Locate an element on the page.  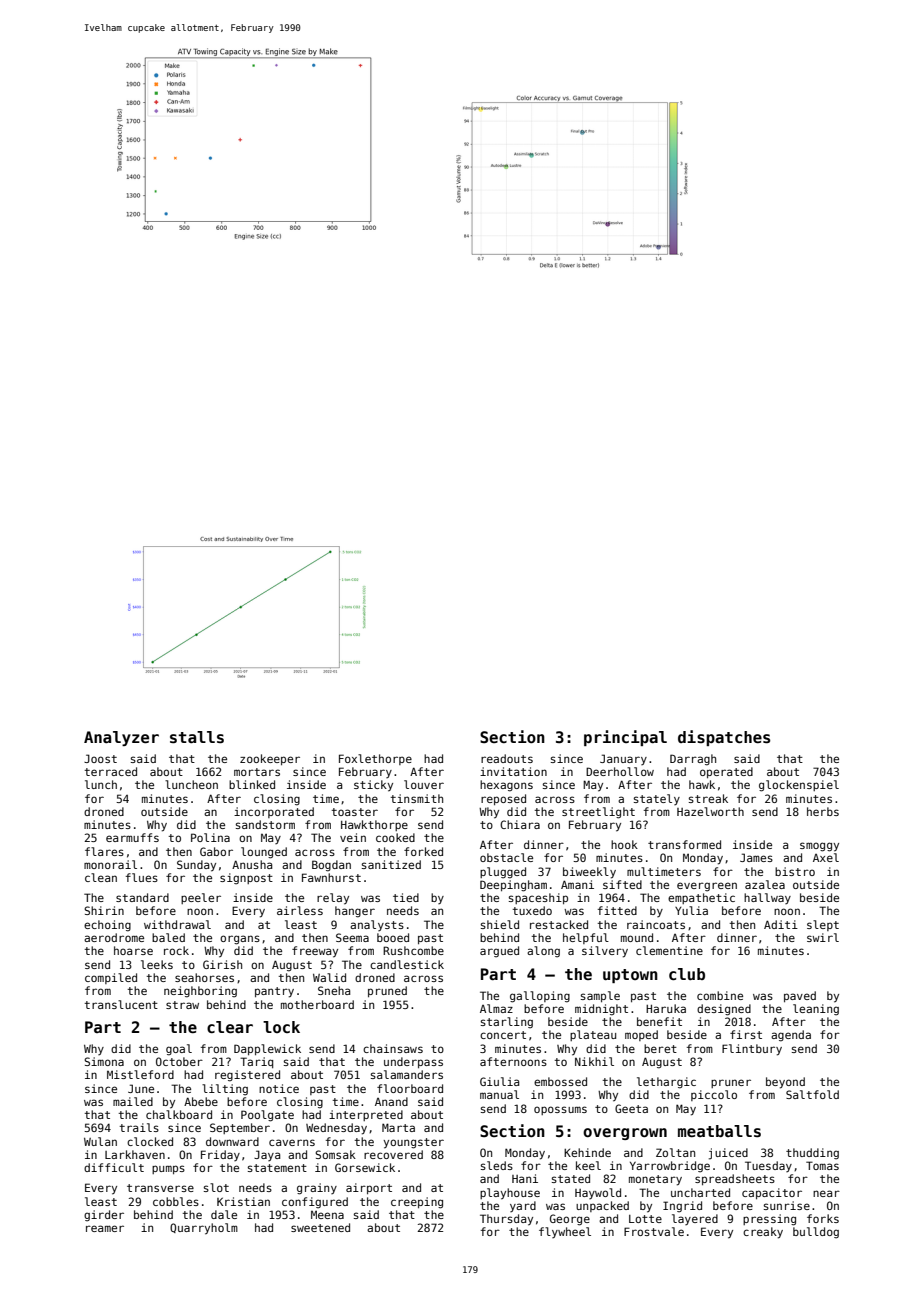
sweetened is located at coordinates (320, 1227).
